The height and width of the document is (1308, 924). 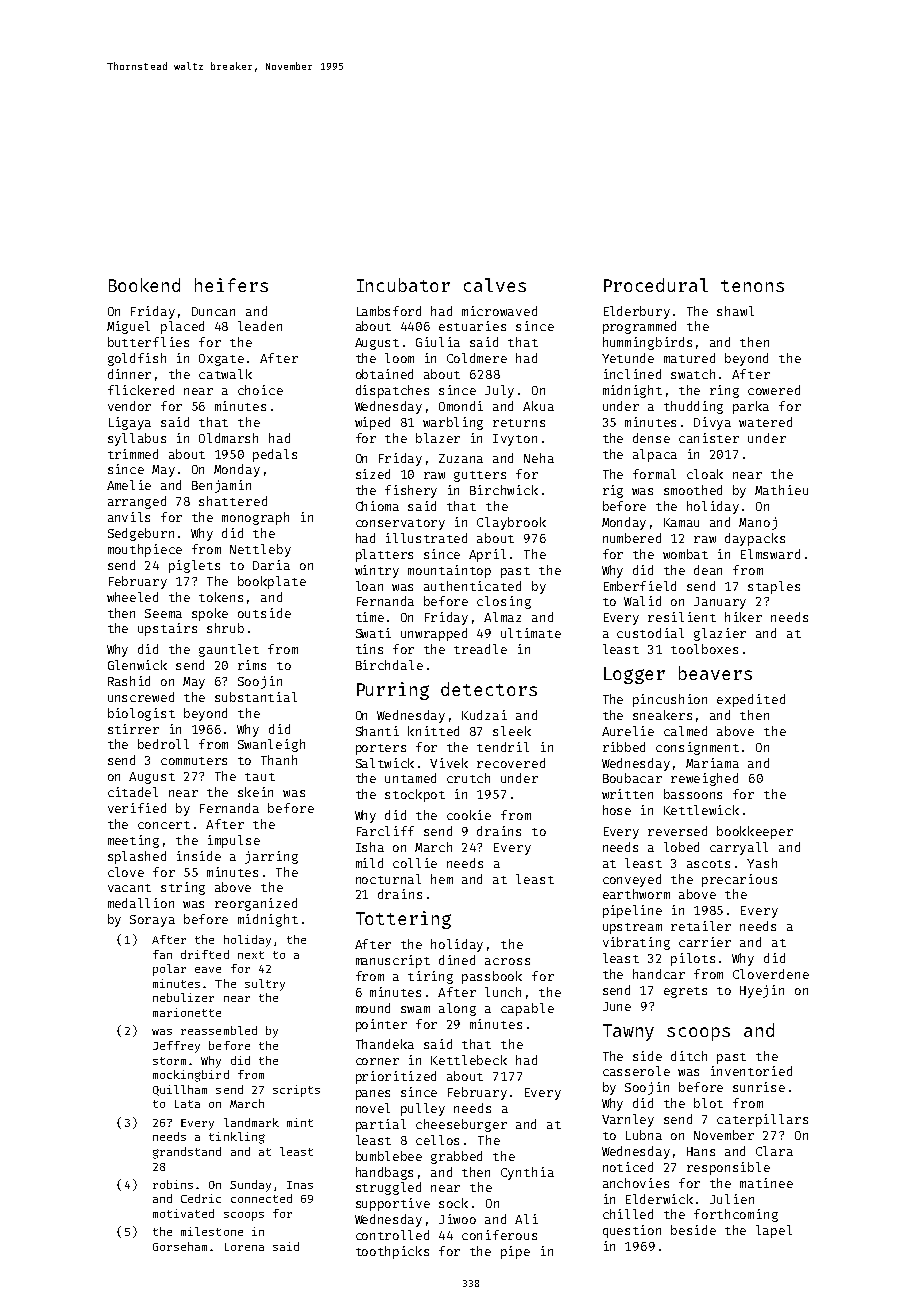 What do you see at coordinates (472, 326) in the document?
I see `estuaries` at bounding box center [472, 326].
